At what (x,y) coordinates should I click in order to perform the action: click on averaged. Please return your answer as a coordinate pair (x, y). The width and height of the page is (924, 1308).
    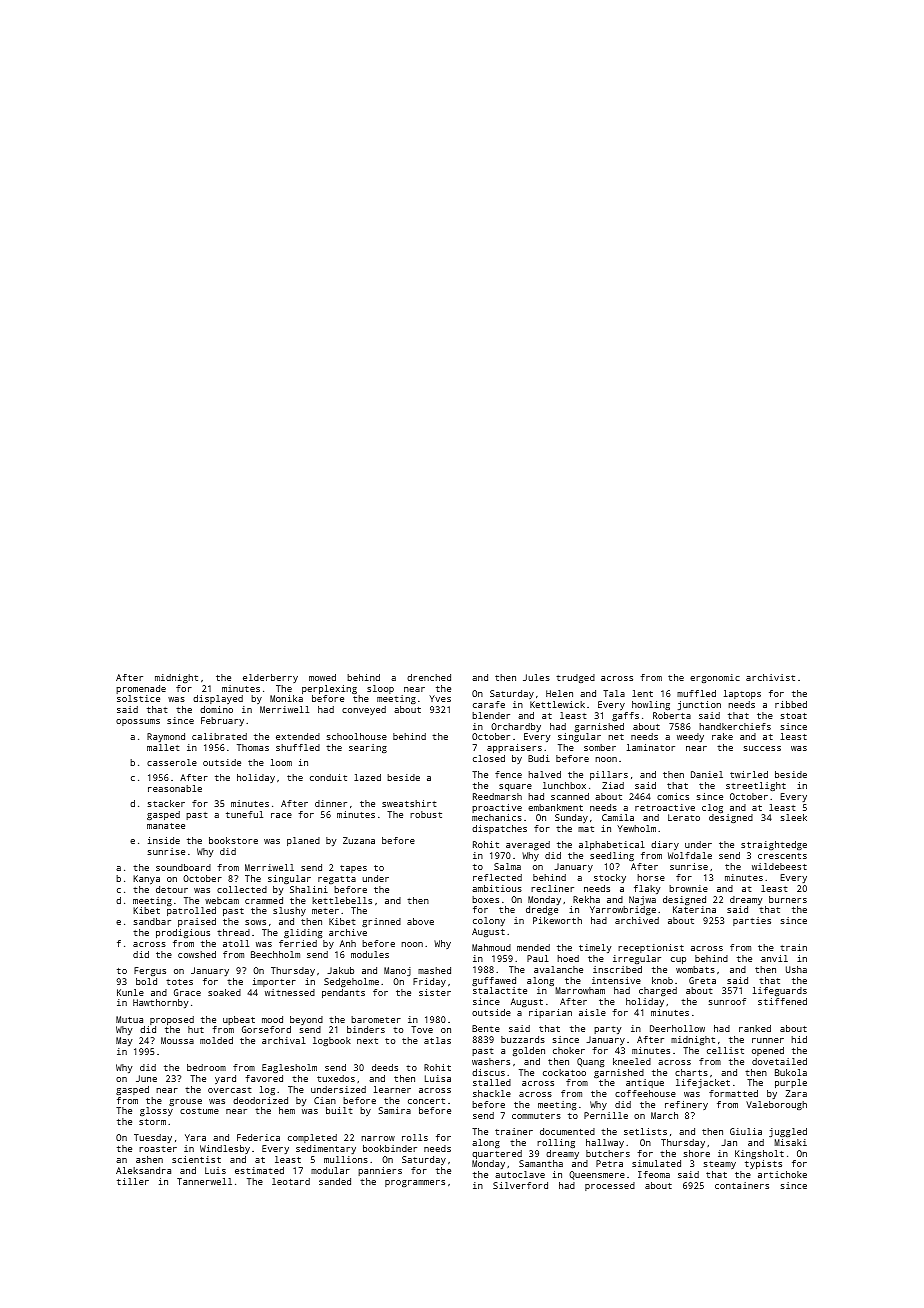
    Looking at the image, I should click on (528, 845).
